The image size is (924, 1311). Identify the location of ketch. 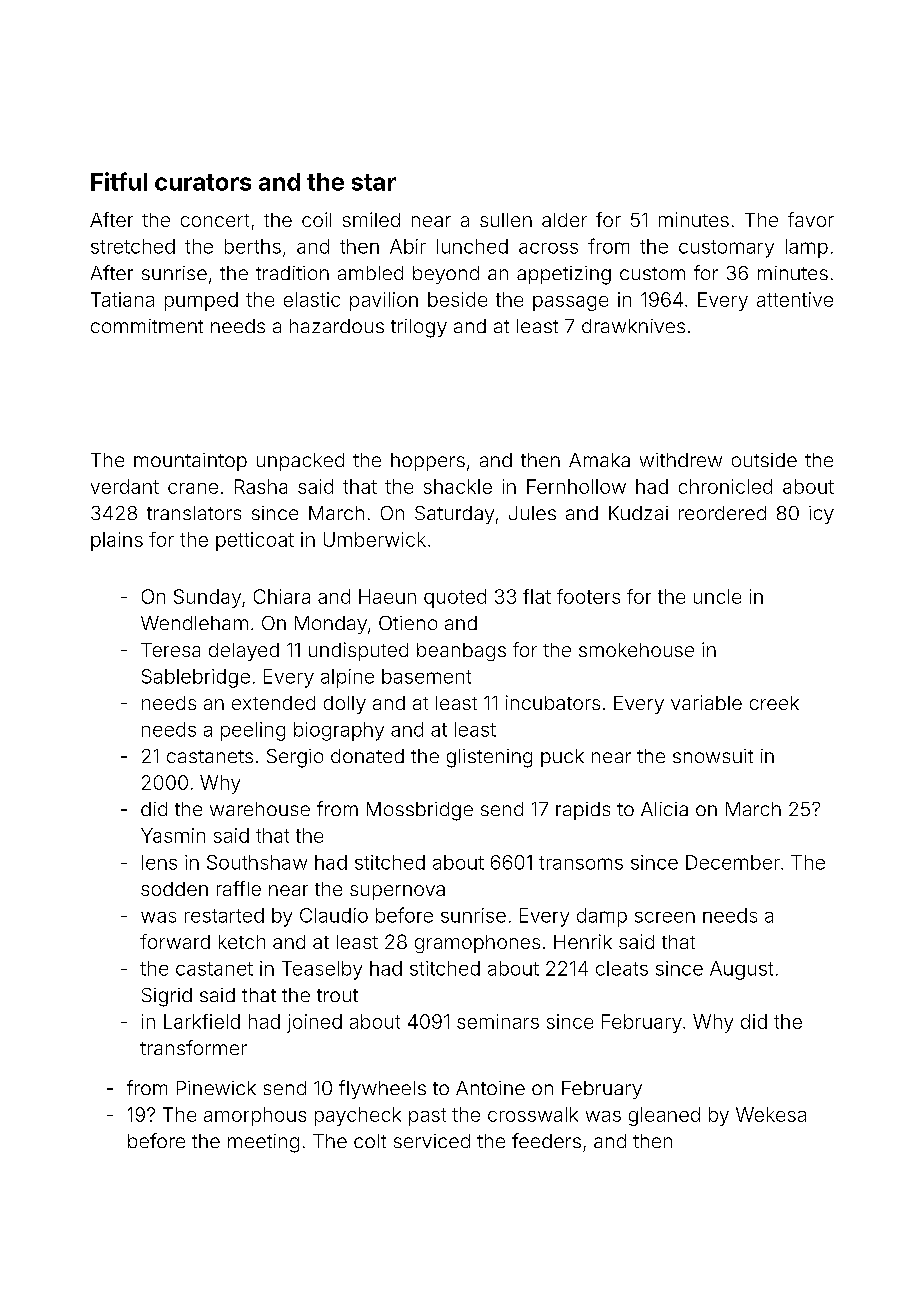
(242, 942).
